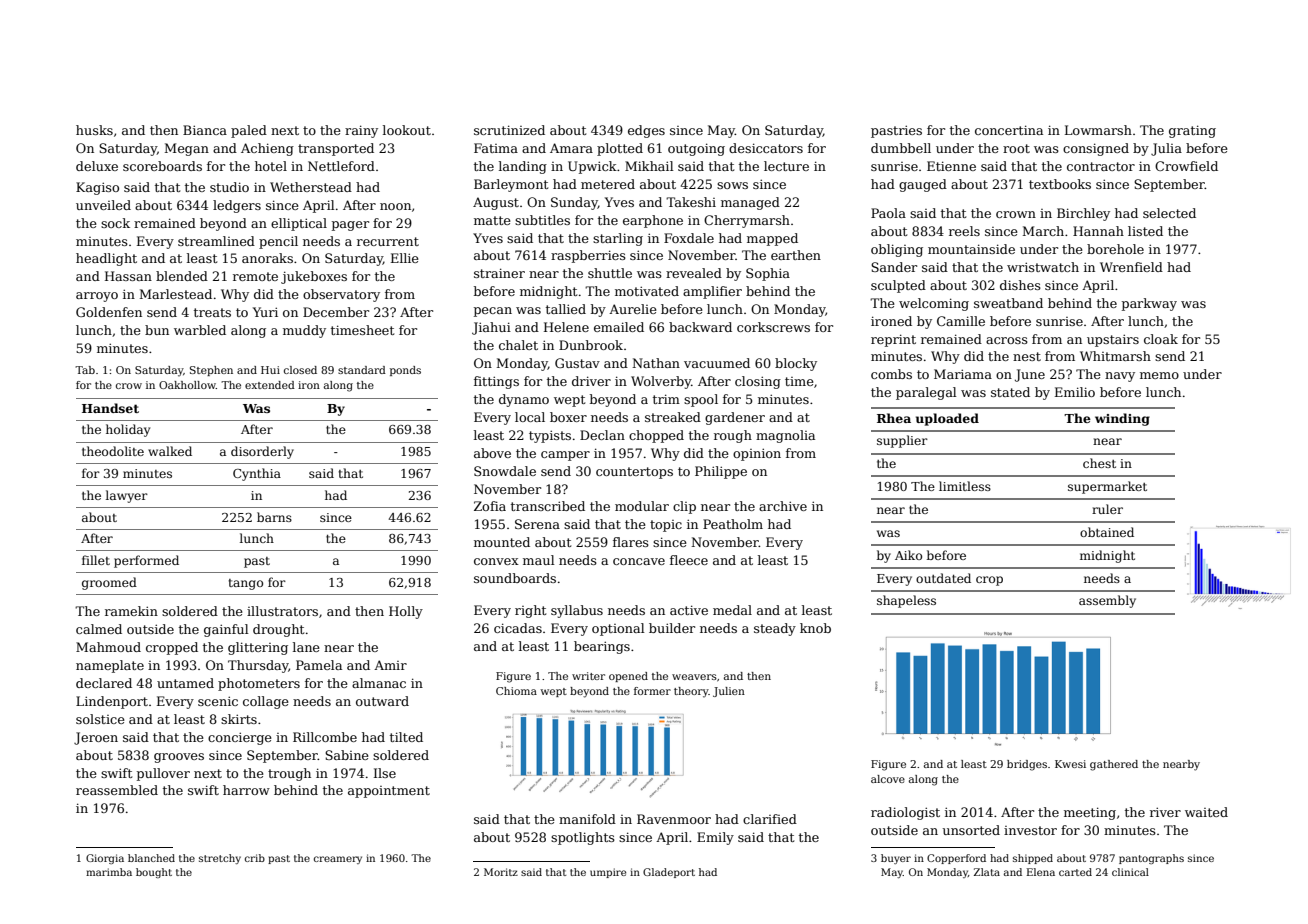 Image resolution: width=1308 pixels, height=924 pixels. I want to click on local, so click(530, 417).
